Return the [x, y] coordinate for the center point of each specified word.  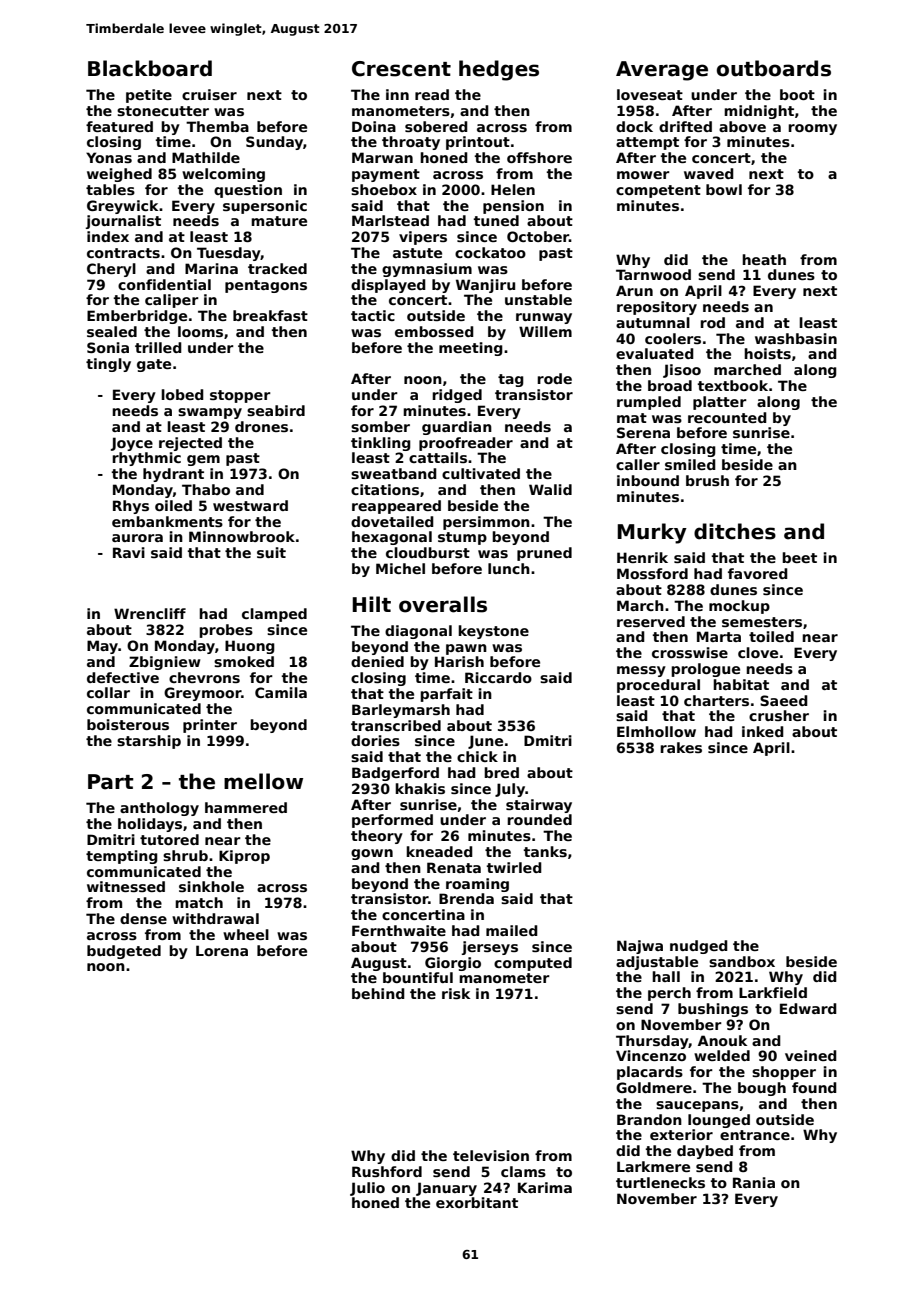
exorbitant [477, 1202]
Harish [459, 661]
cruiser [209, 94]
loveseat [650, 94]
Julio [367, 1189]
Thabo [206, 489]
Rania [754, 1182]
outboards [774, 68]
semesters [762, 622]
